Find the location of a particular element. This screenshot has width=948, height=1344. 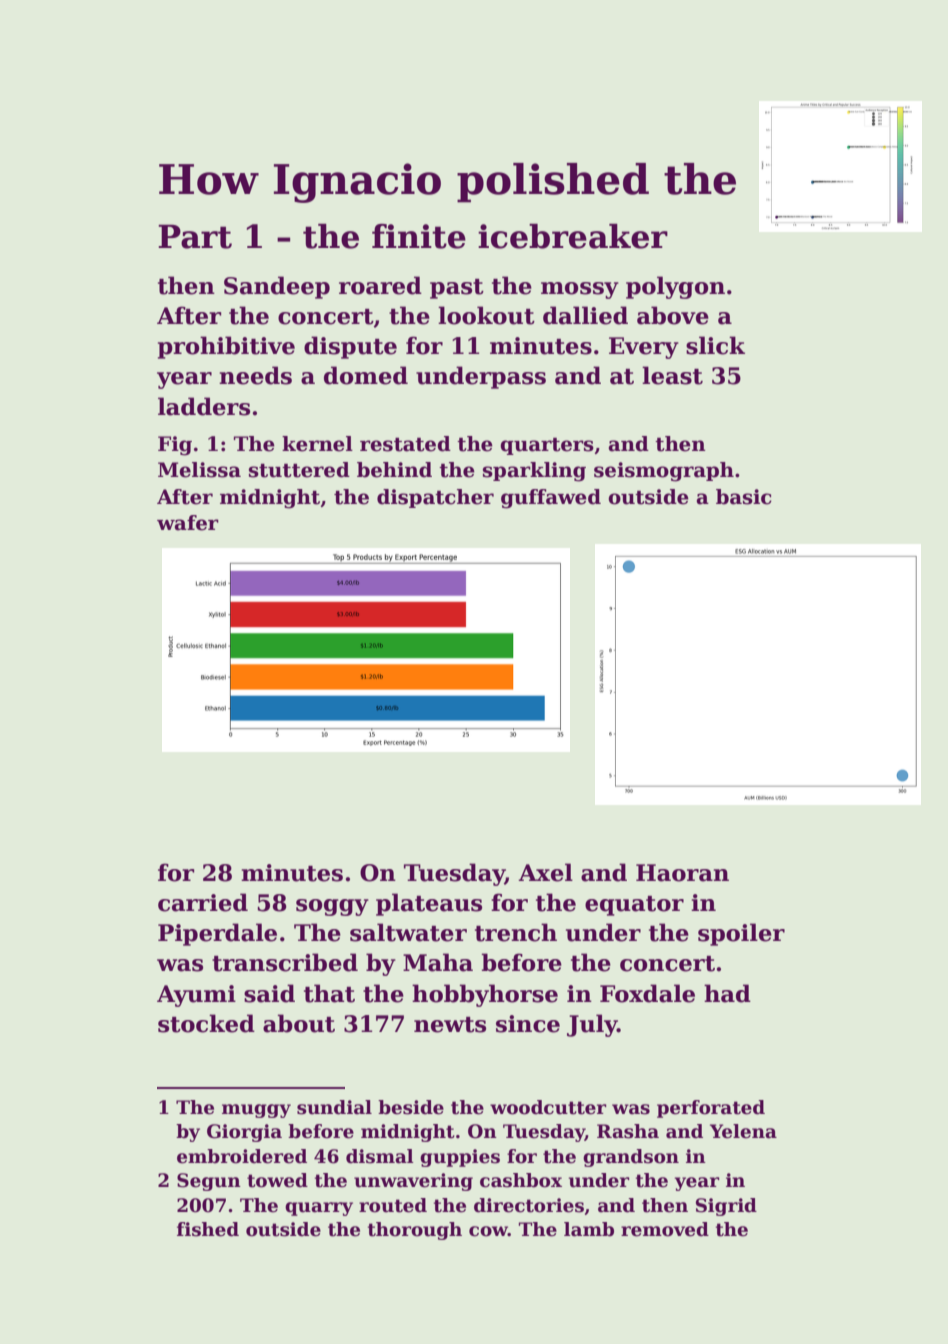

Yelena is located at coordinates (743, 1131).
